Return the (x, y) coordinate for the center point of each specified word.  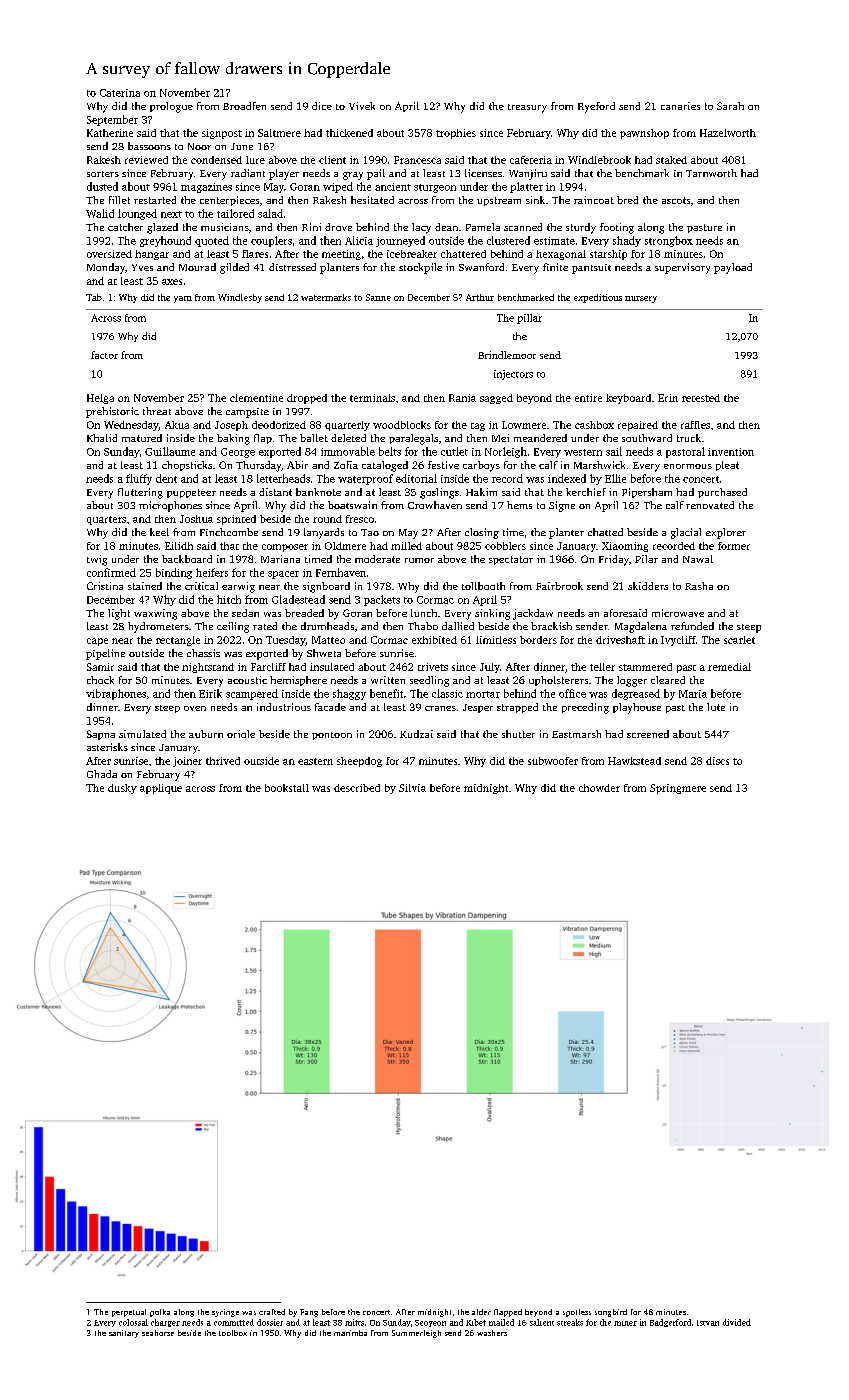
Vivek (362, 106)
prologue (171, 107)
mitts (354, 1322)
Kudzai (416, 734)
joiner (187, 762)
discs (717, 761)
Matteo (328, 640)
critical (201, 586)
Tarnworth (711, 173)
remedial (729, 667)
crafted (272, 1312)
